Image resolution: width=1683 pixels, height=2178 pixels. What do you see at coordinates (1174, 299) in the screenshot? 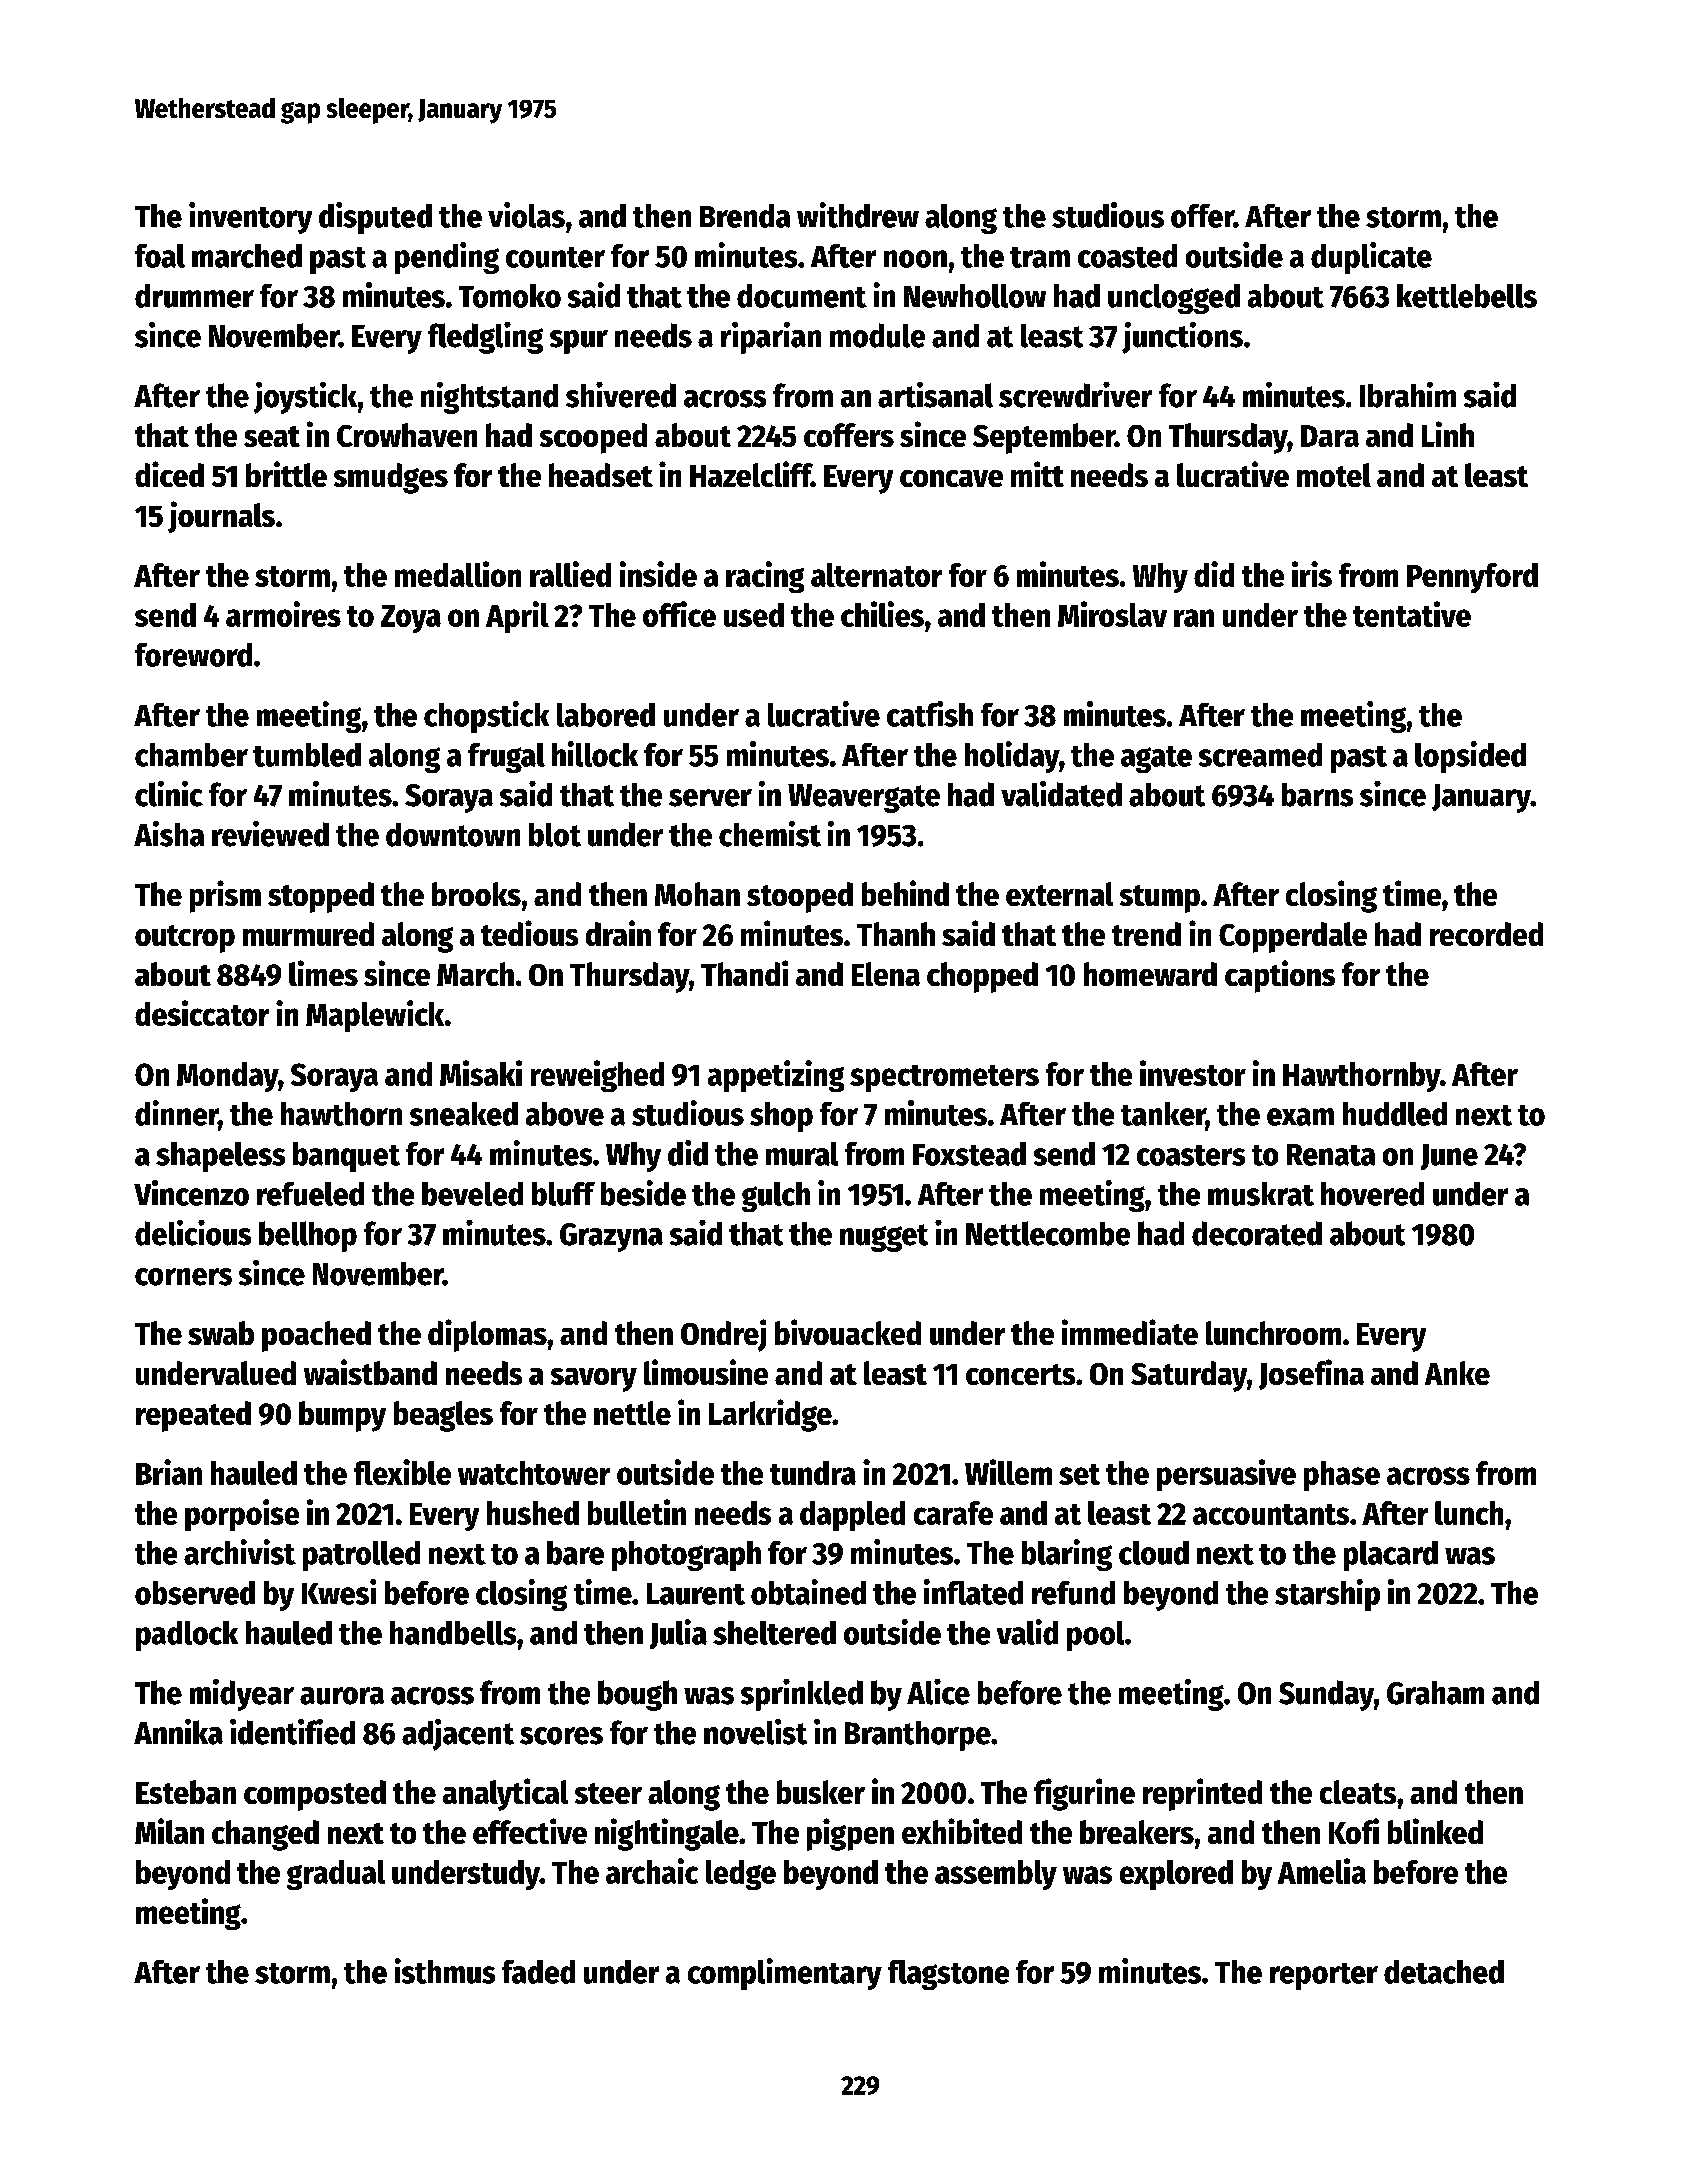
I see `unclogged` at bounding box center [1174, 299].
